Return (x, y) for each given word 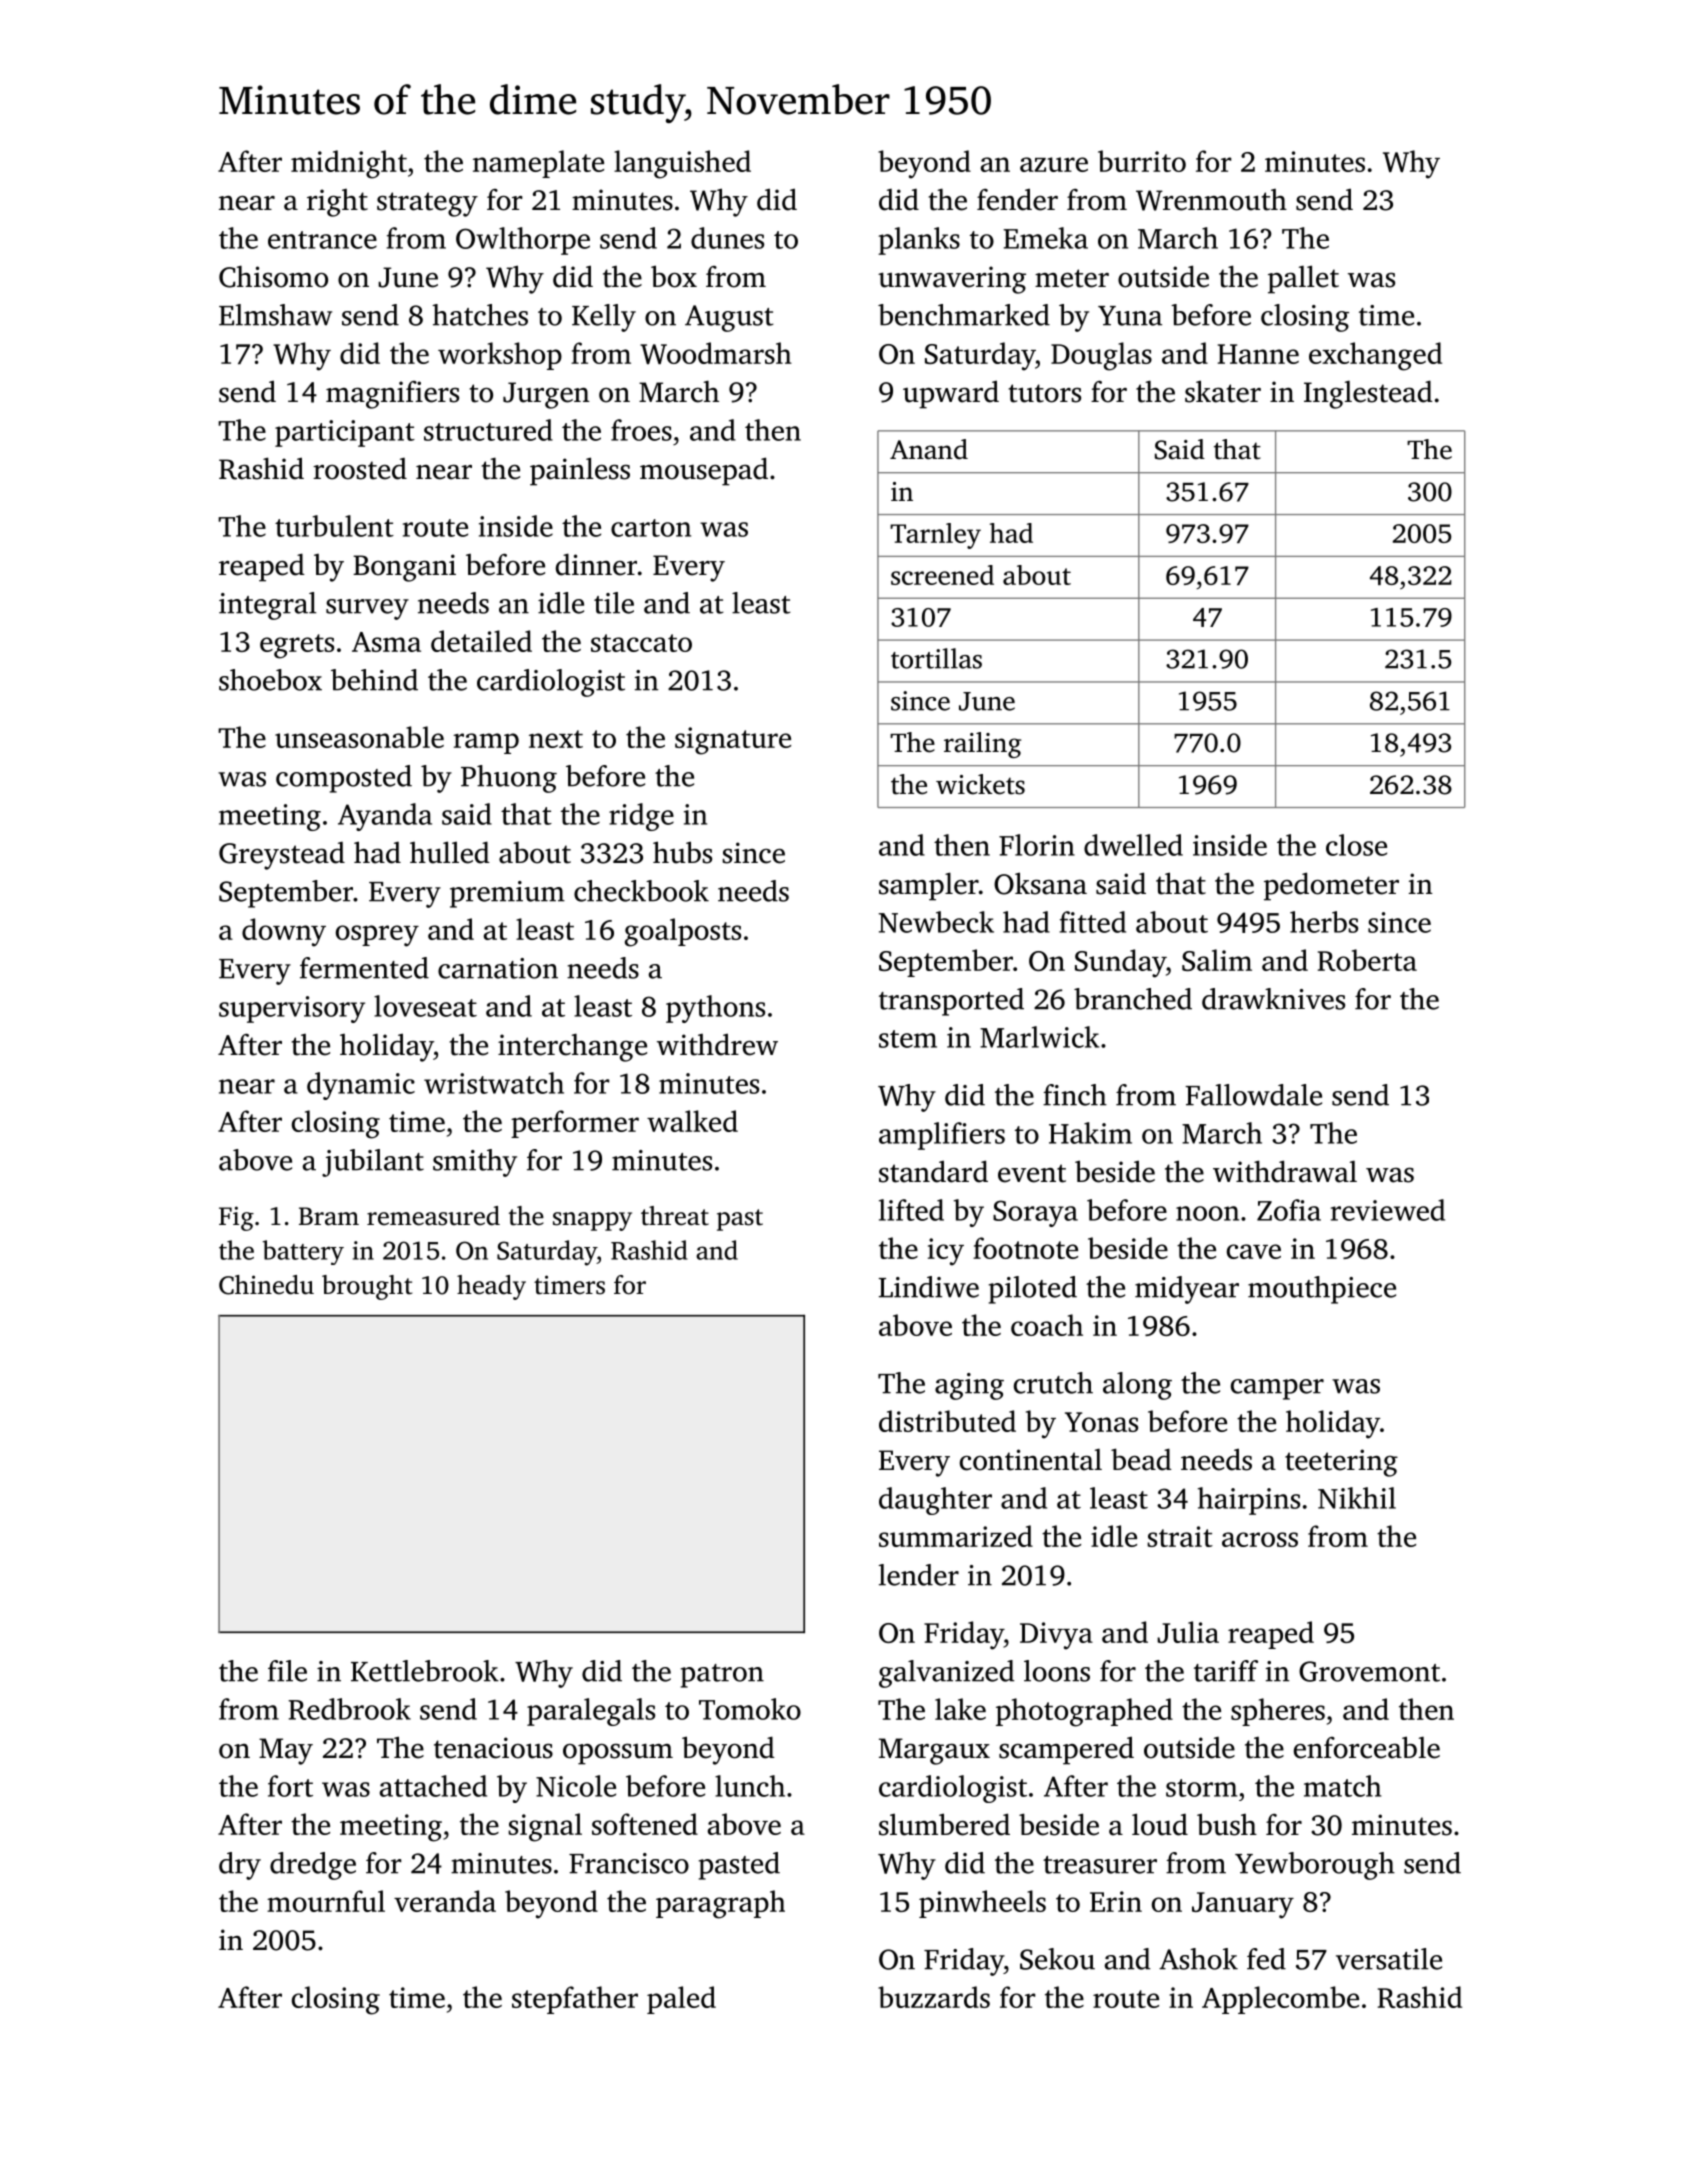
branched (1133, 999)
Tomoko (750, 1709)
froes (641, 430)
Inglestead (1368, 394)
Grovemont (1369, 1671)
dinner (596, 564)
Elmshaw (275, 315)
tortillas (936, 658)
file (287, 1671)
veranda (445, 1901)
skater (1223, 391)
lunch (750, 1786)
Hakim (1090, 1133)
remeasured (433, 1216)
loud (1160, 1824)
